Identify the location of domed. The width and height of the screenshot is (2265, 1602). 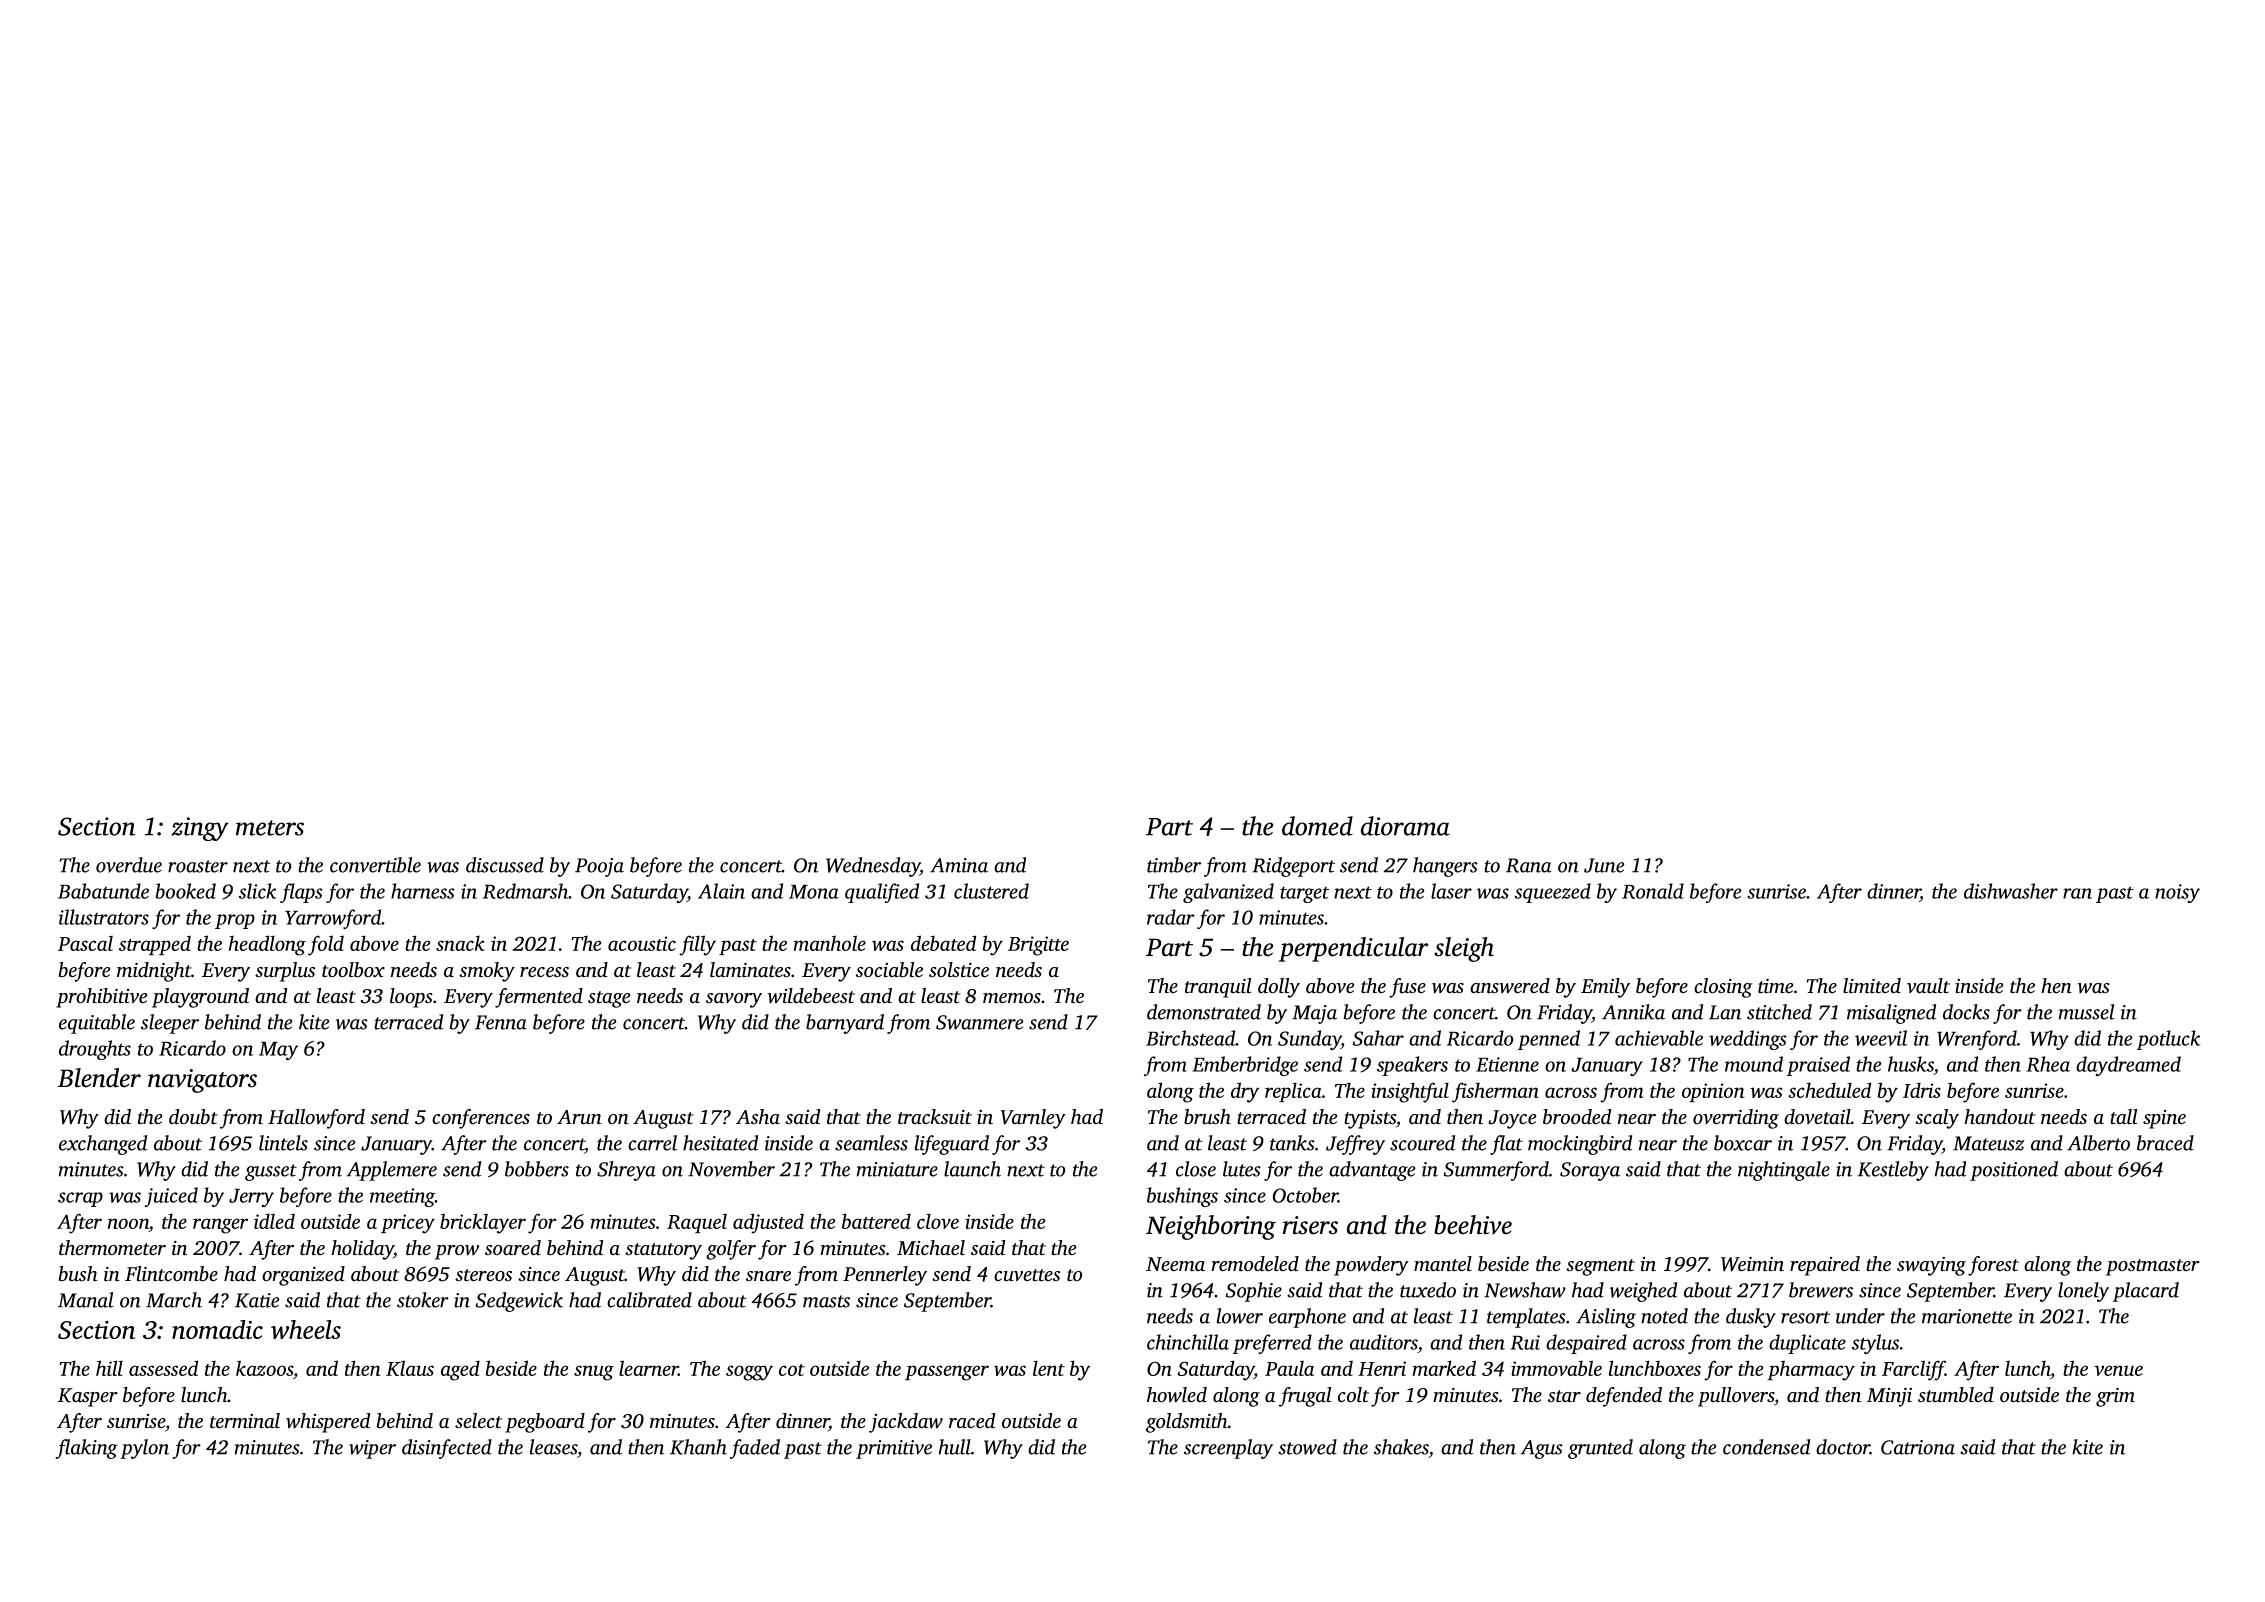
(1317, 826).
